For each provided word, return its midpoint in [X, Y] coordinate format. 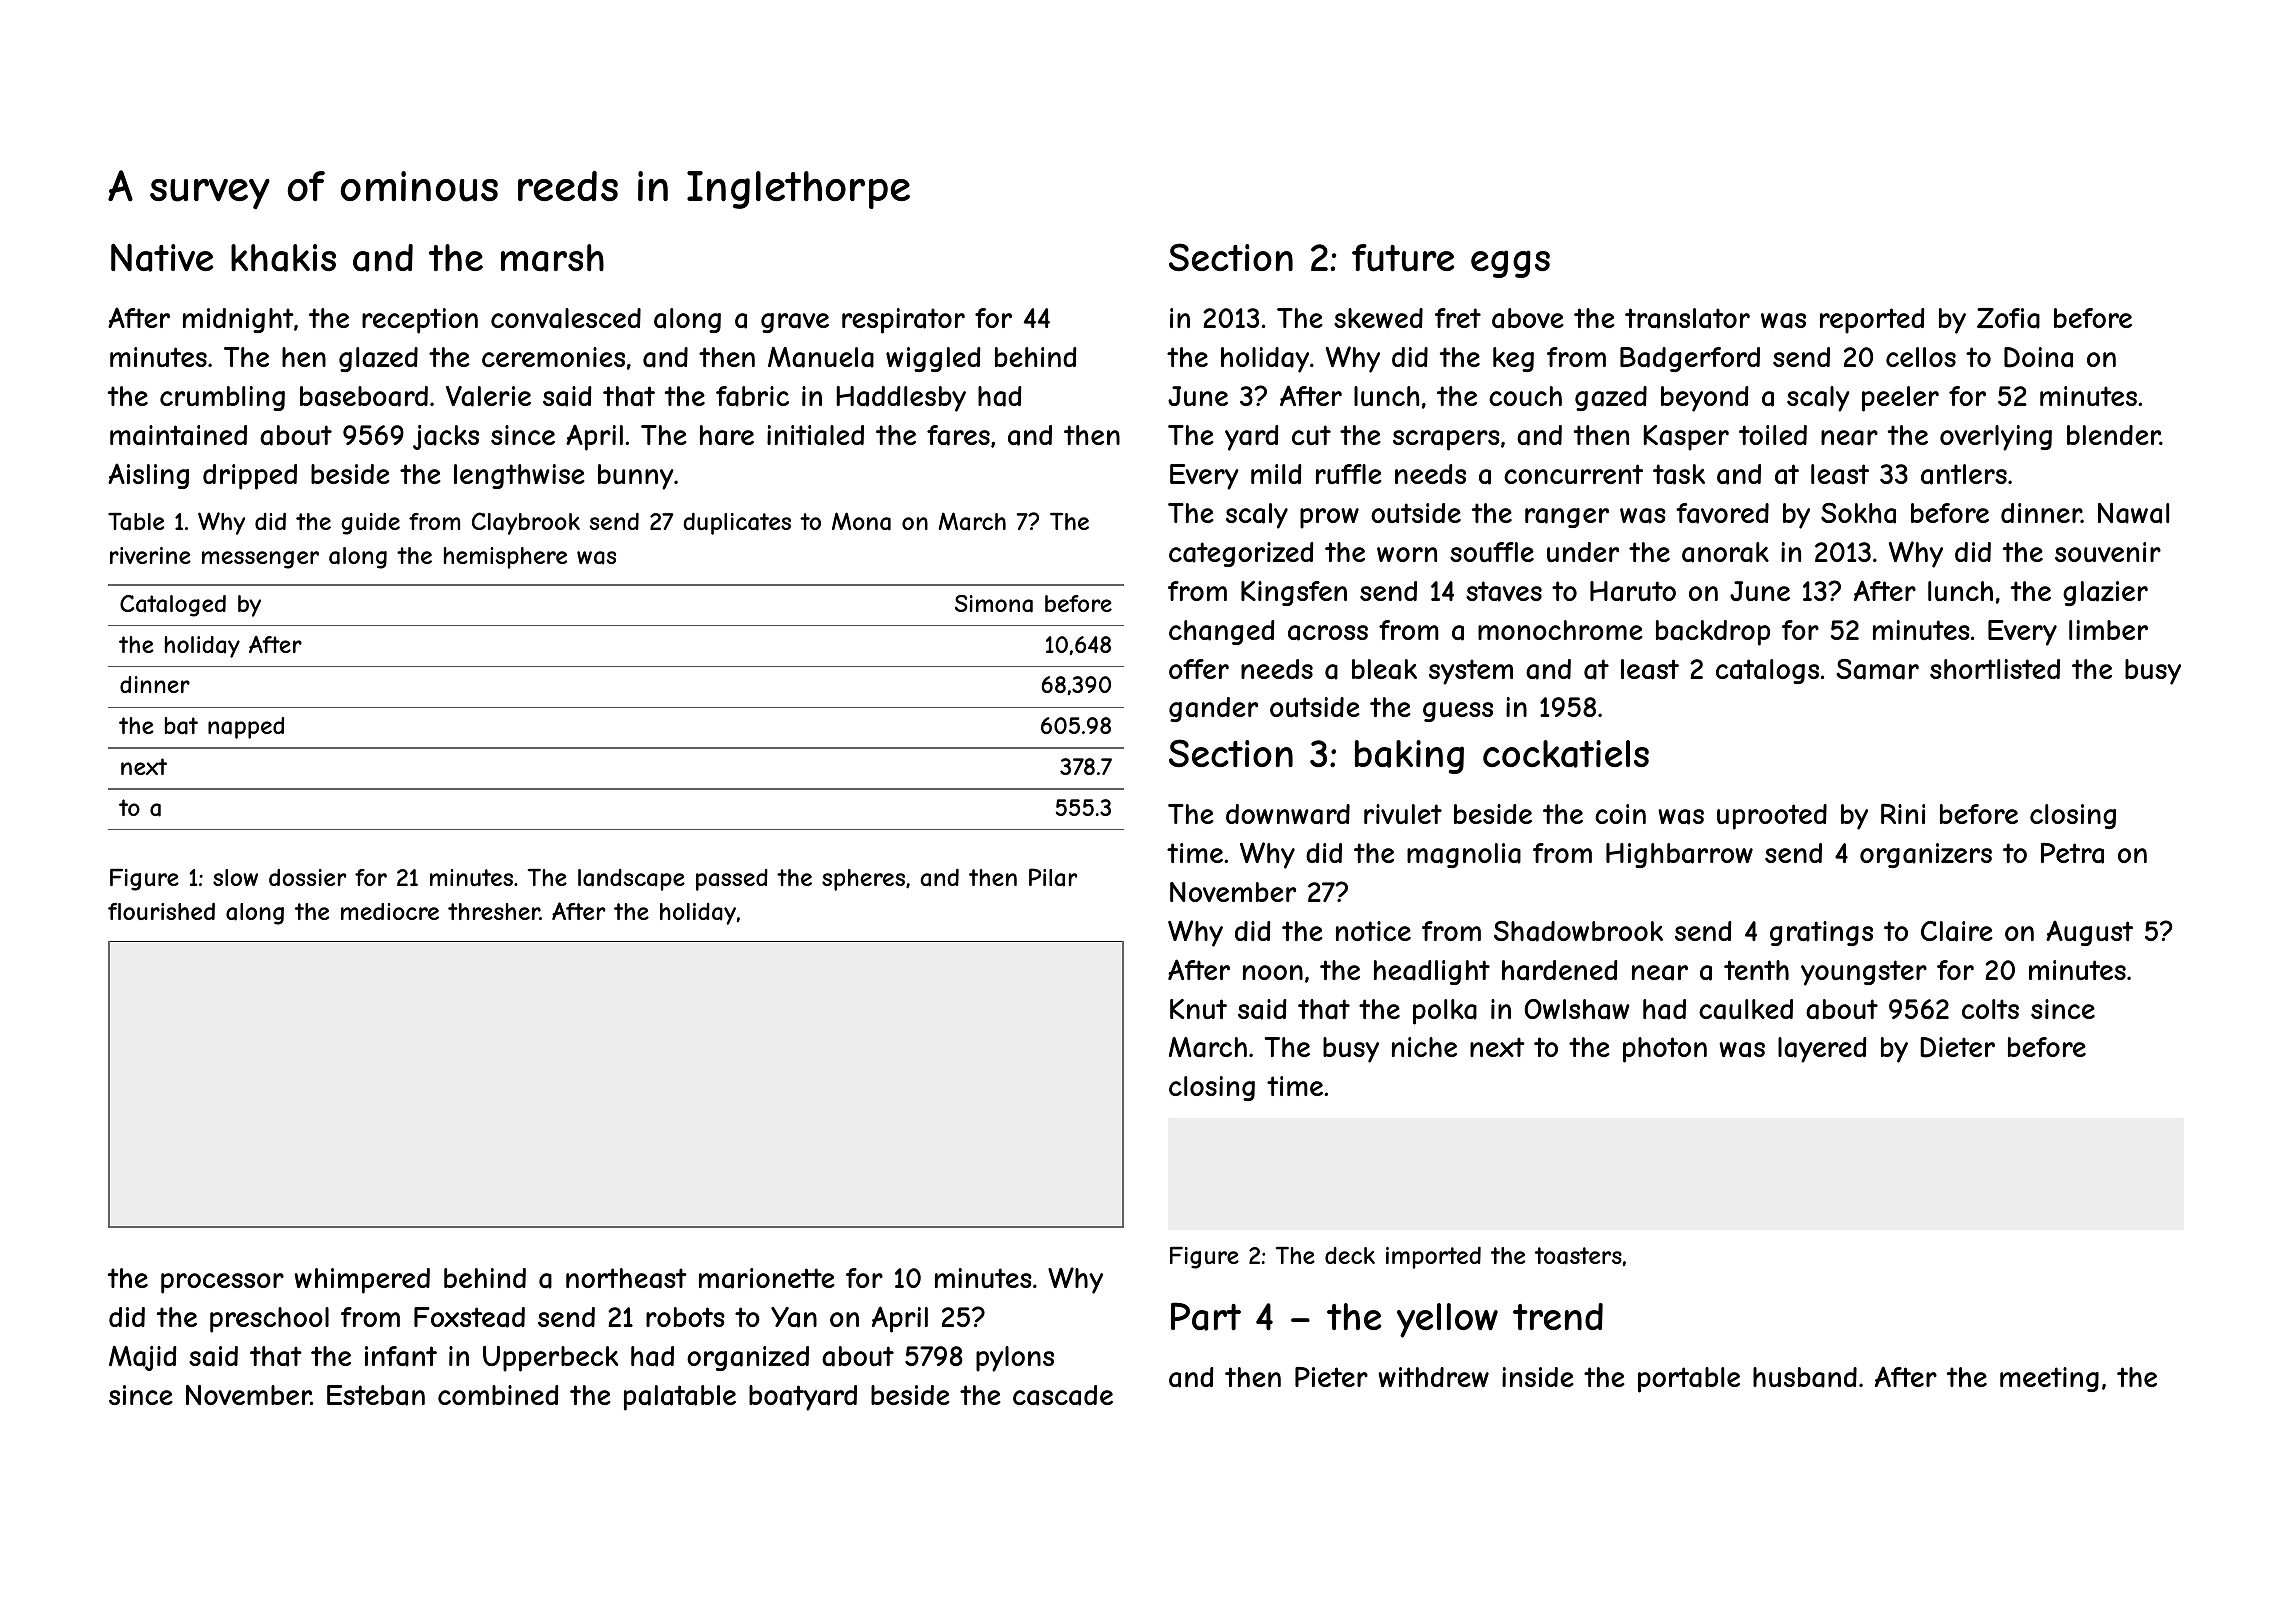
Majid [142, 1358]
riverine [150, 555]
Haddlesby [901, 399]
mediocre [390, 911]
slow [235, 877]
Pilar [1053, 877]
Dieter [1957, 1047]
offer [1199, 669]
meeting [2049, 1379]
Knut [1198, 1009]
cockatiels [1566, 754]
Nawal [2133, 513]
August [2089, 933]
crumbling [222, 398]
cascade [1063, 1395]
